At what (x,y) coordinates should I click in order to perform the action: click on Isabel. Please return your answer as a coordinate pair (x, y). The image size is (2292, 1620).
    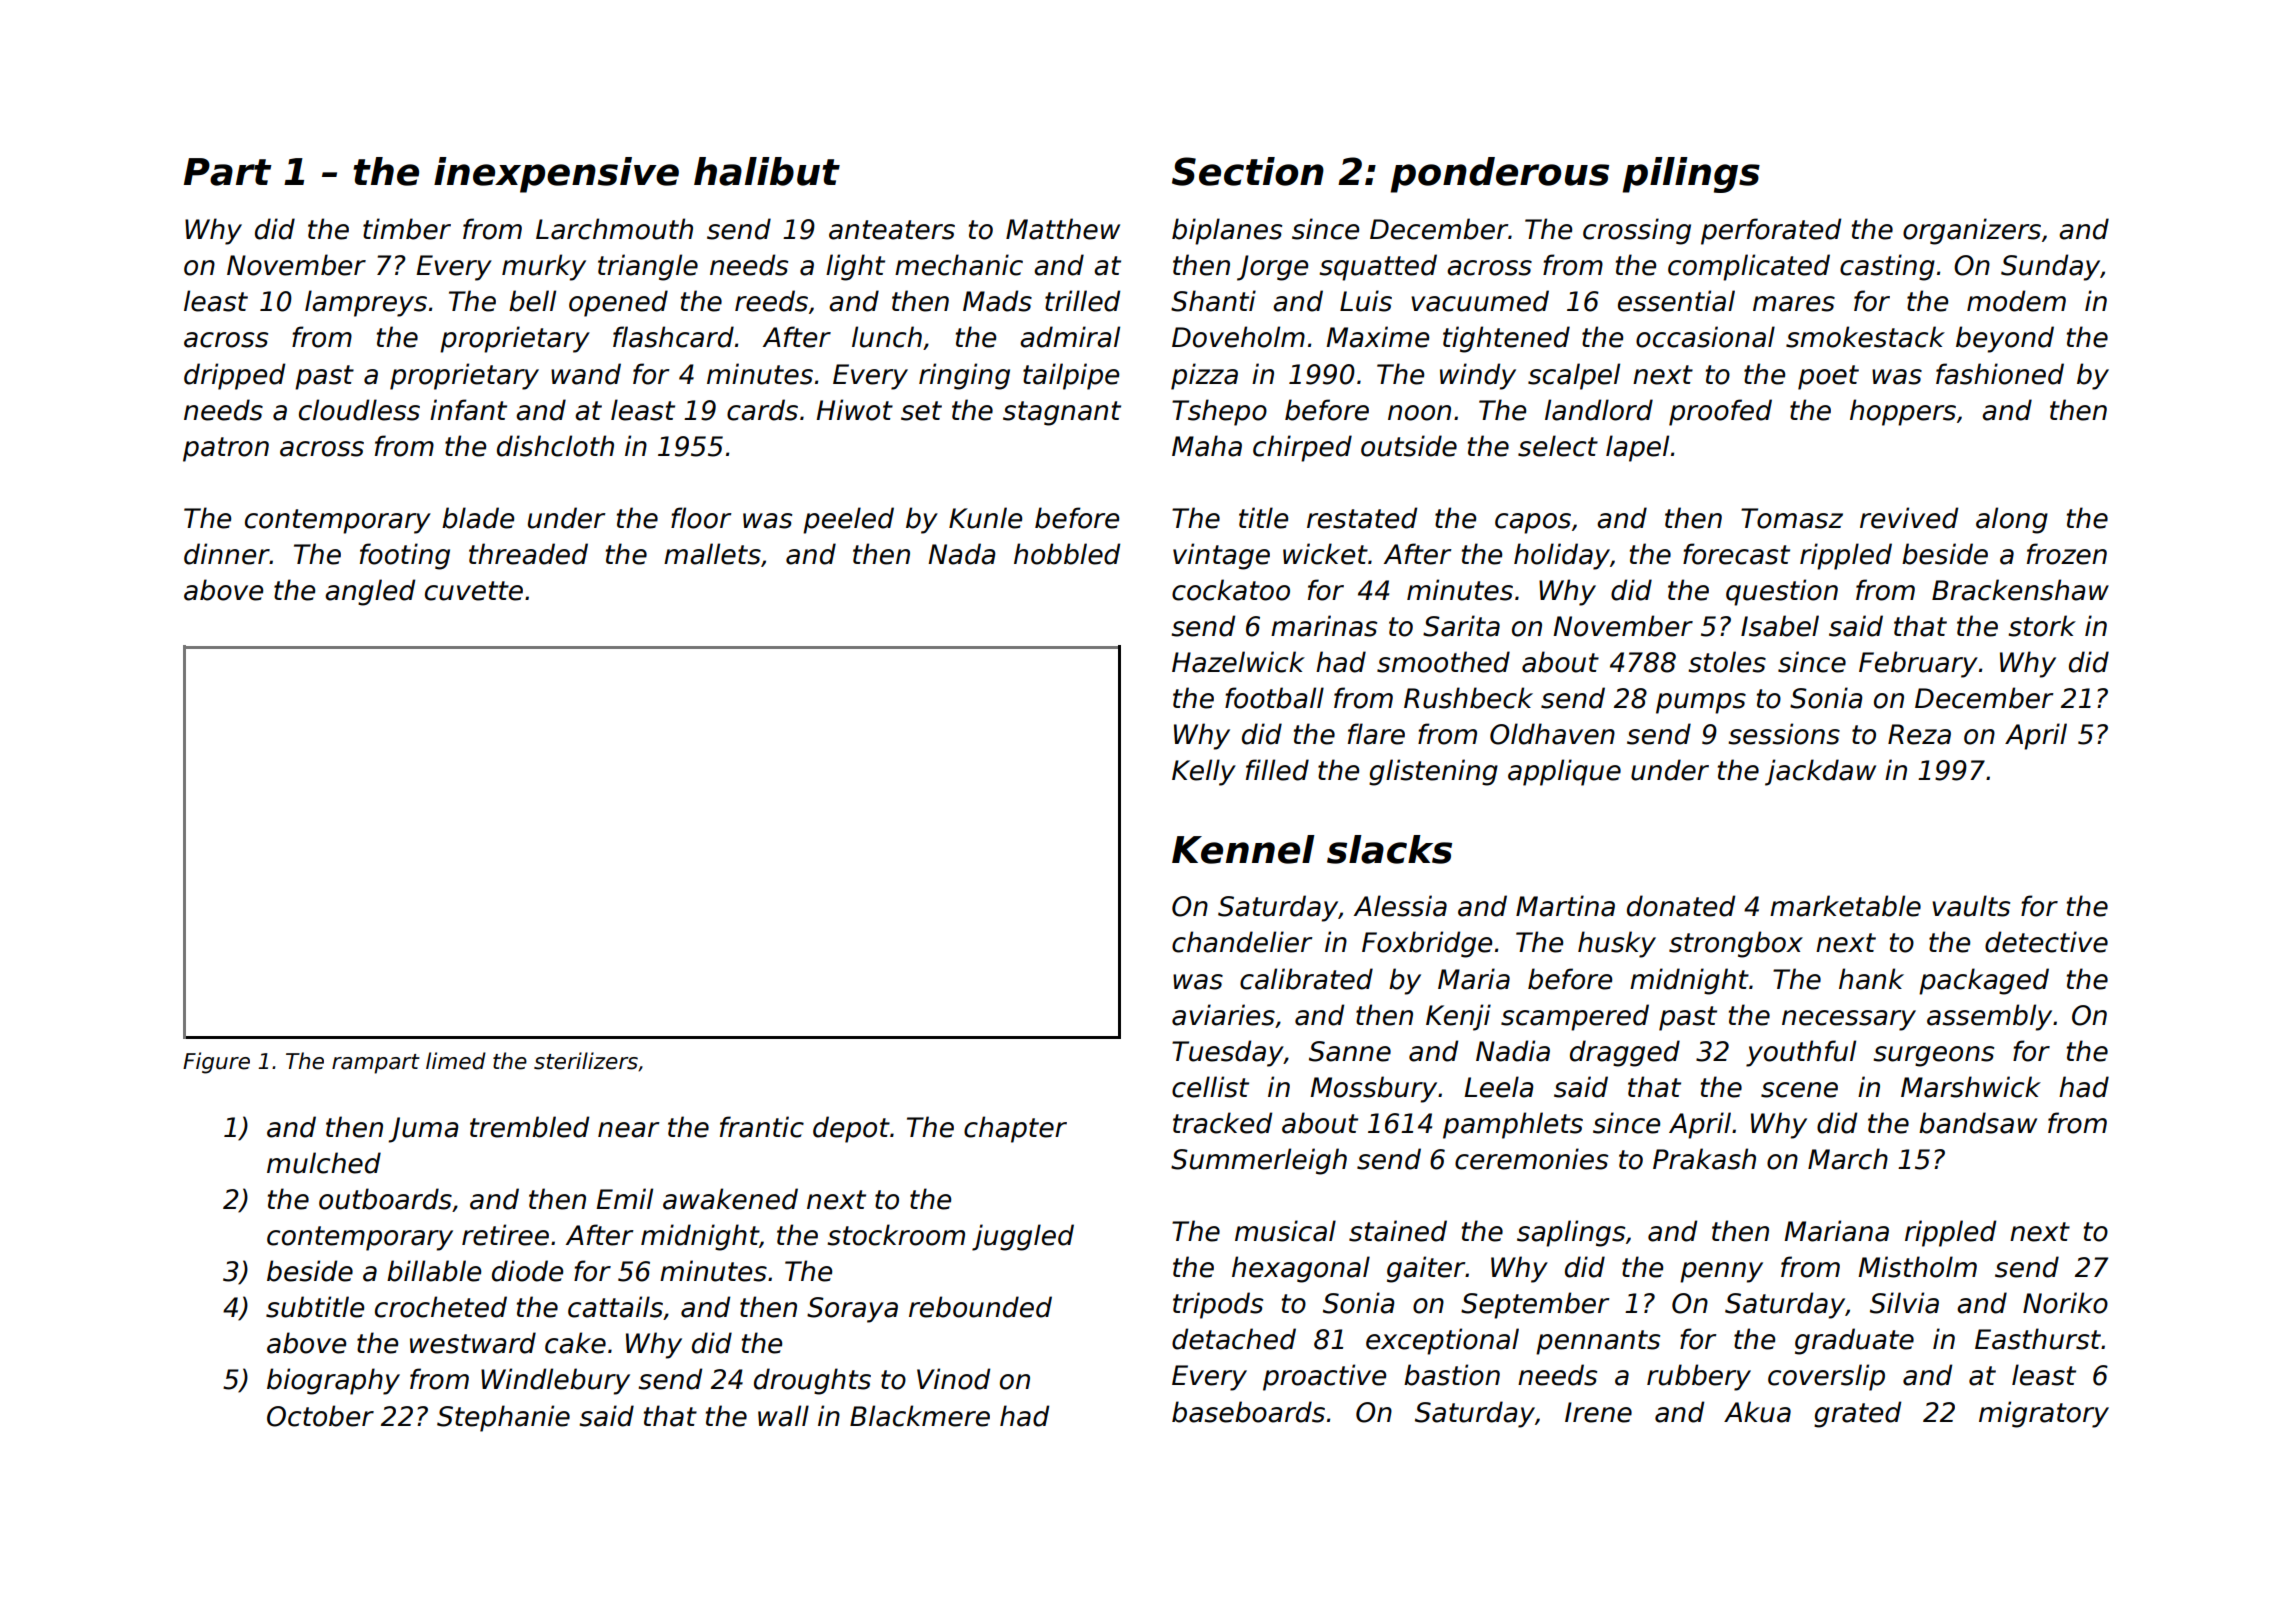
    Looking at the image, I should click on (1780, 626).
